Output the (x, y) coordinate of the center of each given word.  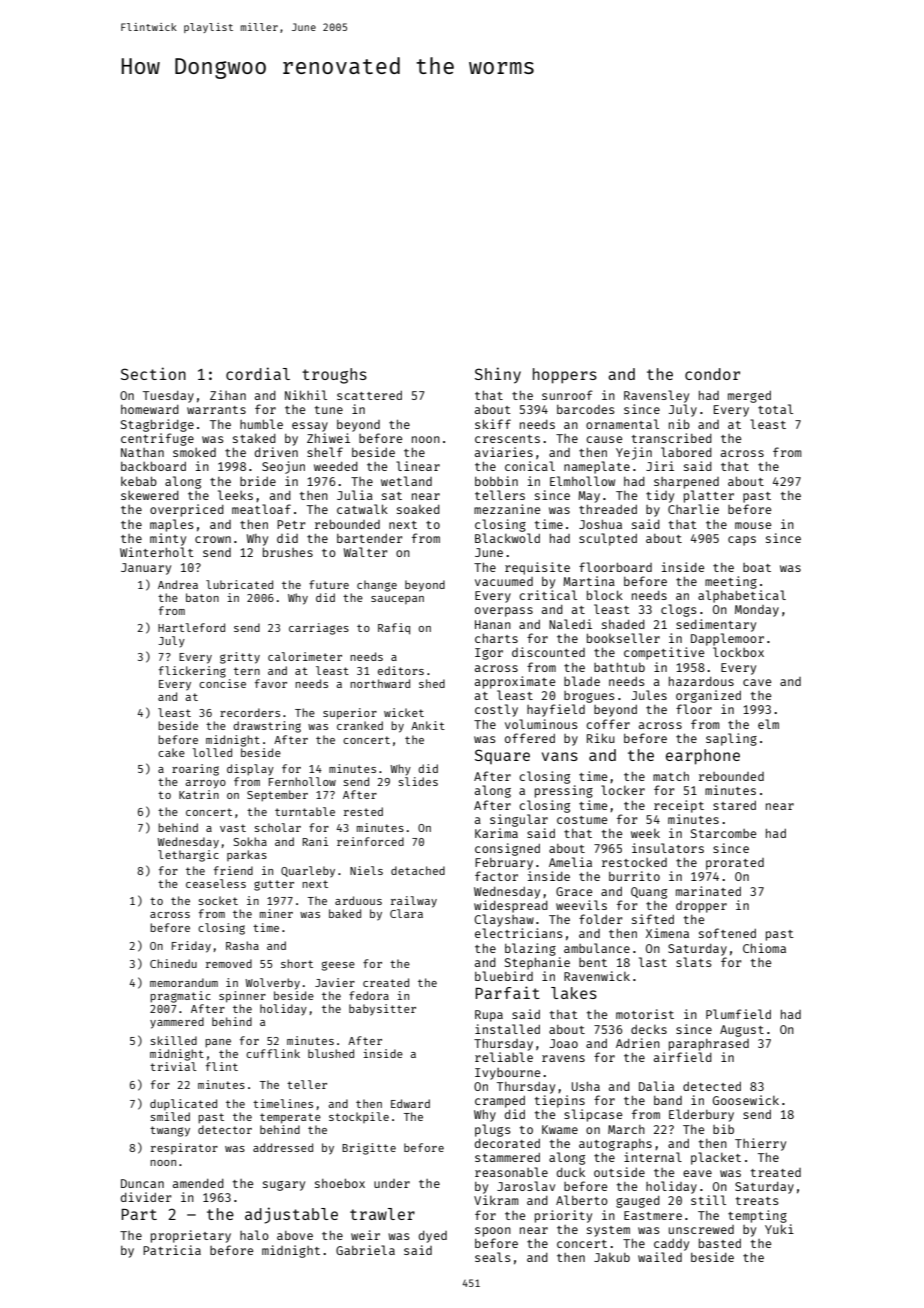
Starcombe (723, 833)
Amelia (570, 862)
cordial (258, 373)
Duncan (142, 1183)
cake (171, 752)
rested (363, 811)
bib (723, 1129)
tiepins (560, 1101)
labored (686, 452)
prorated (735, 864)
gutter (274, 885)
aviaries (504, 452)
